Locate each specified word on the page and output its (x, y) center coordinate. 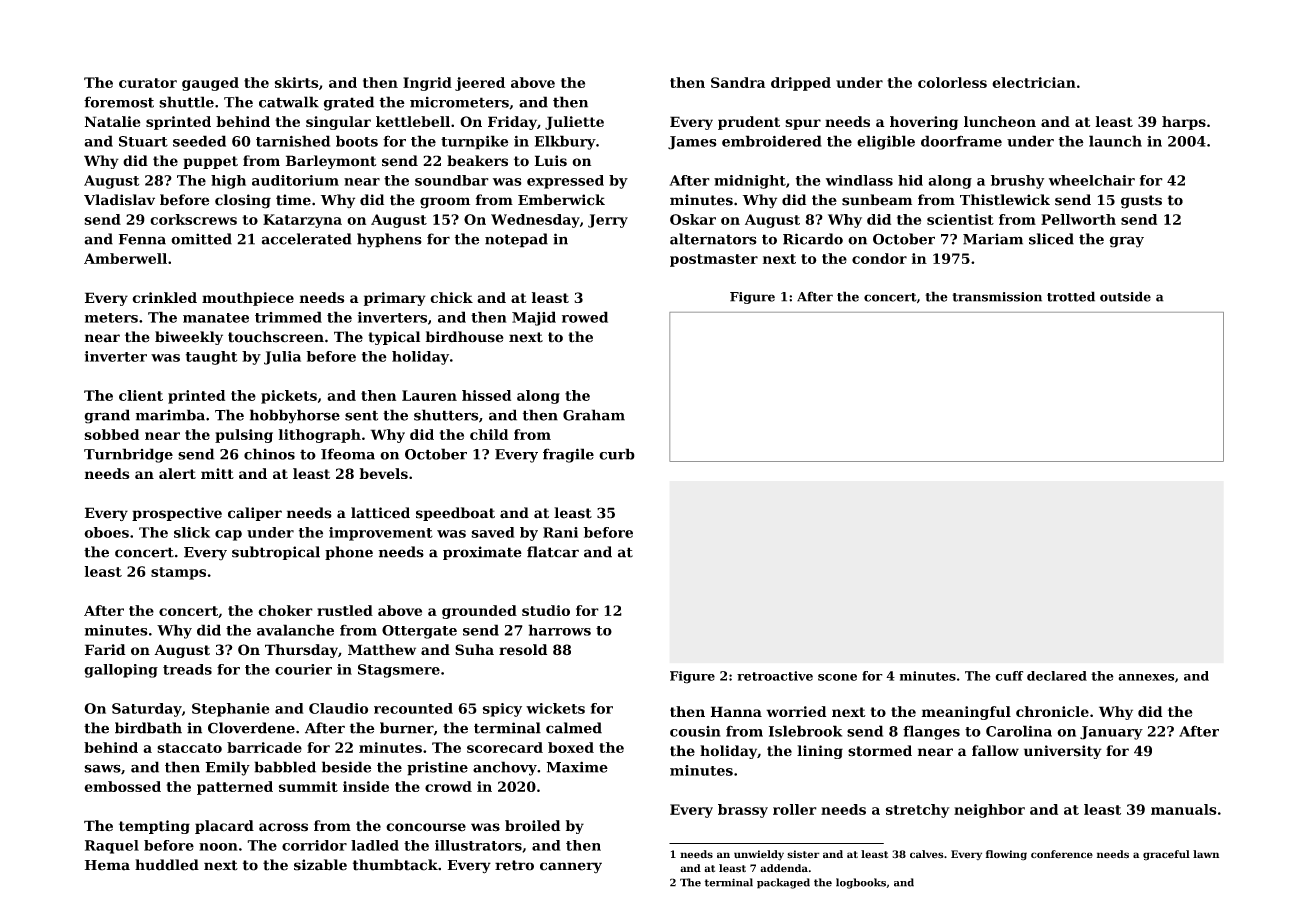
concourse (426, 827)
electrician (1034, 82)
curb (617, 454)
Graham (594, 415)
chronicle (1052, 711)
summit (308, 786)
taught (212, 358)
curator (148, 83)
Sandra (738, 82)
